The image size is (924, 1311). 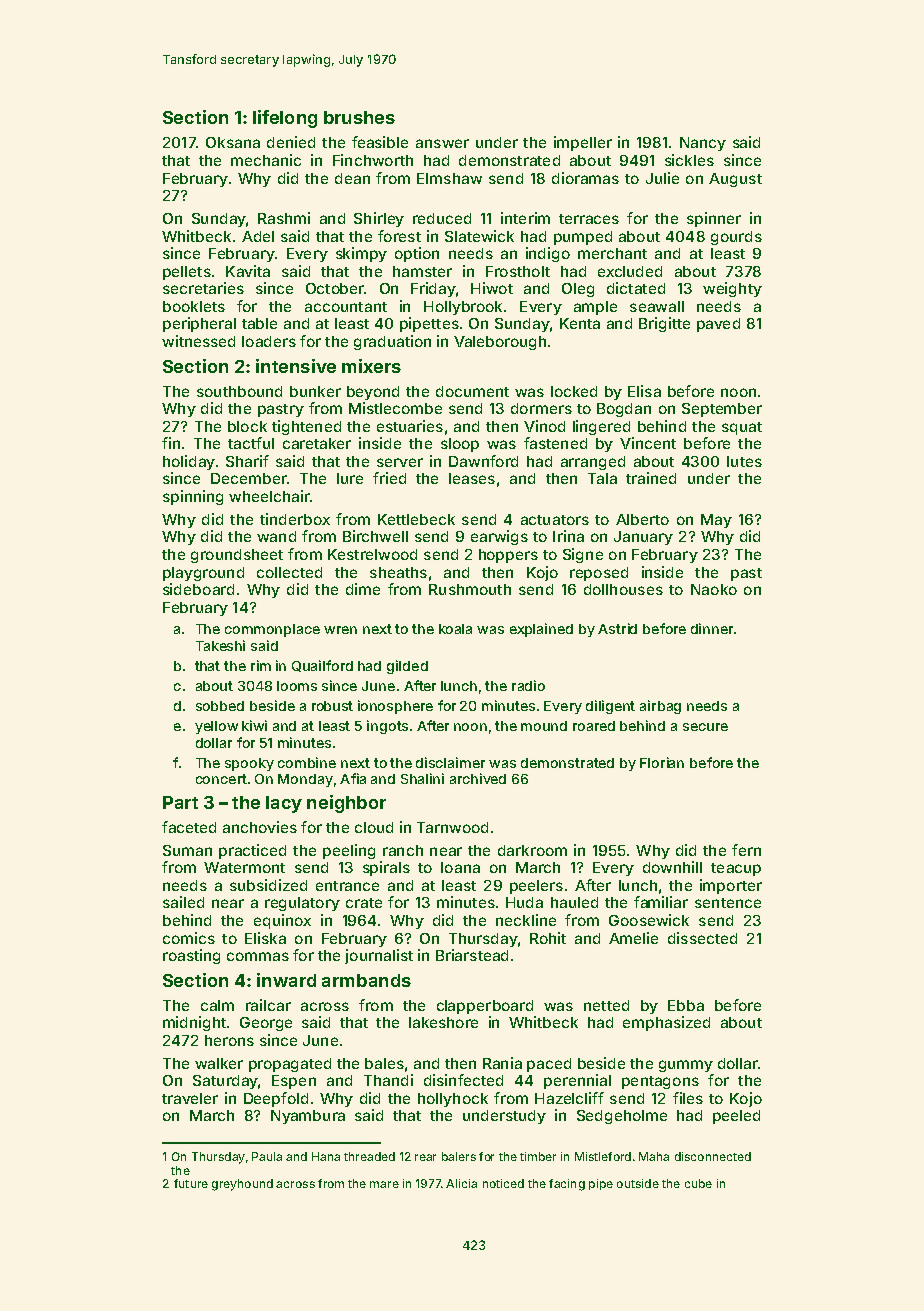 What do you see at coordinates (567, 1185) in the image?
I see `facing` at bounding box center [567, 1185].
